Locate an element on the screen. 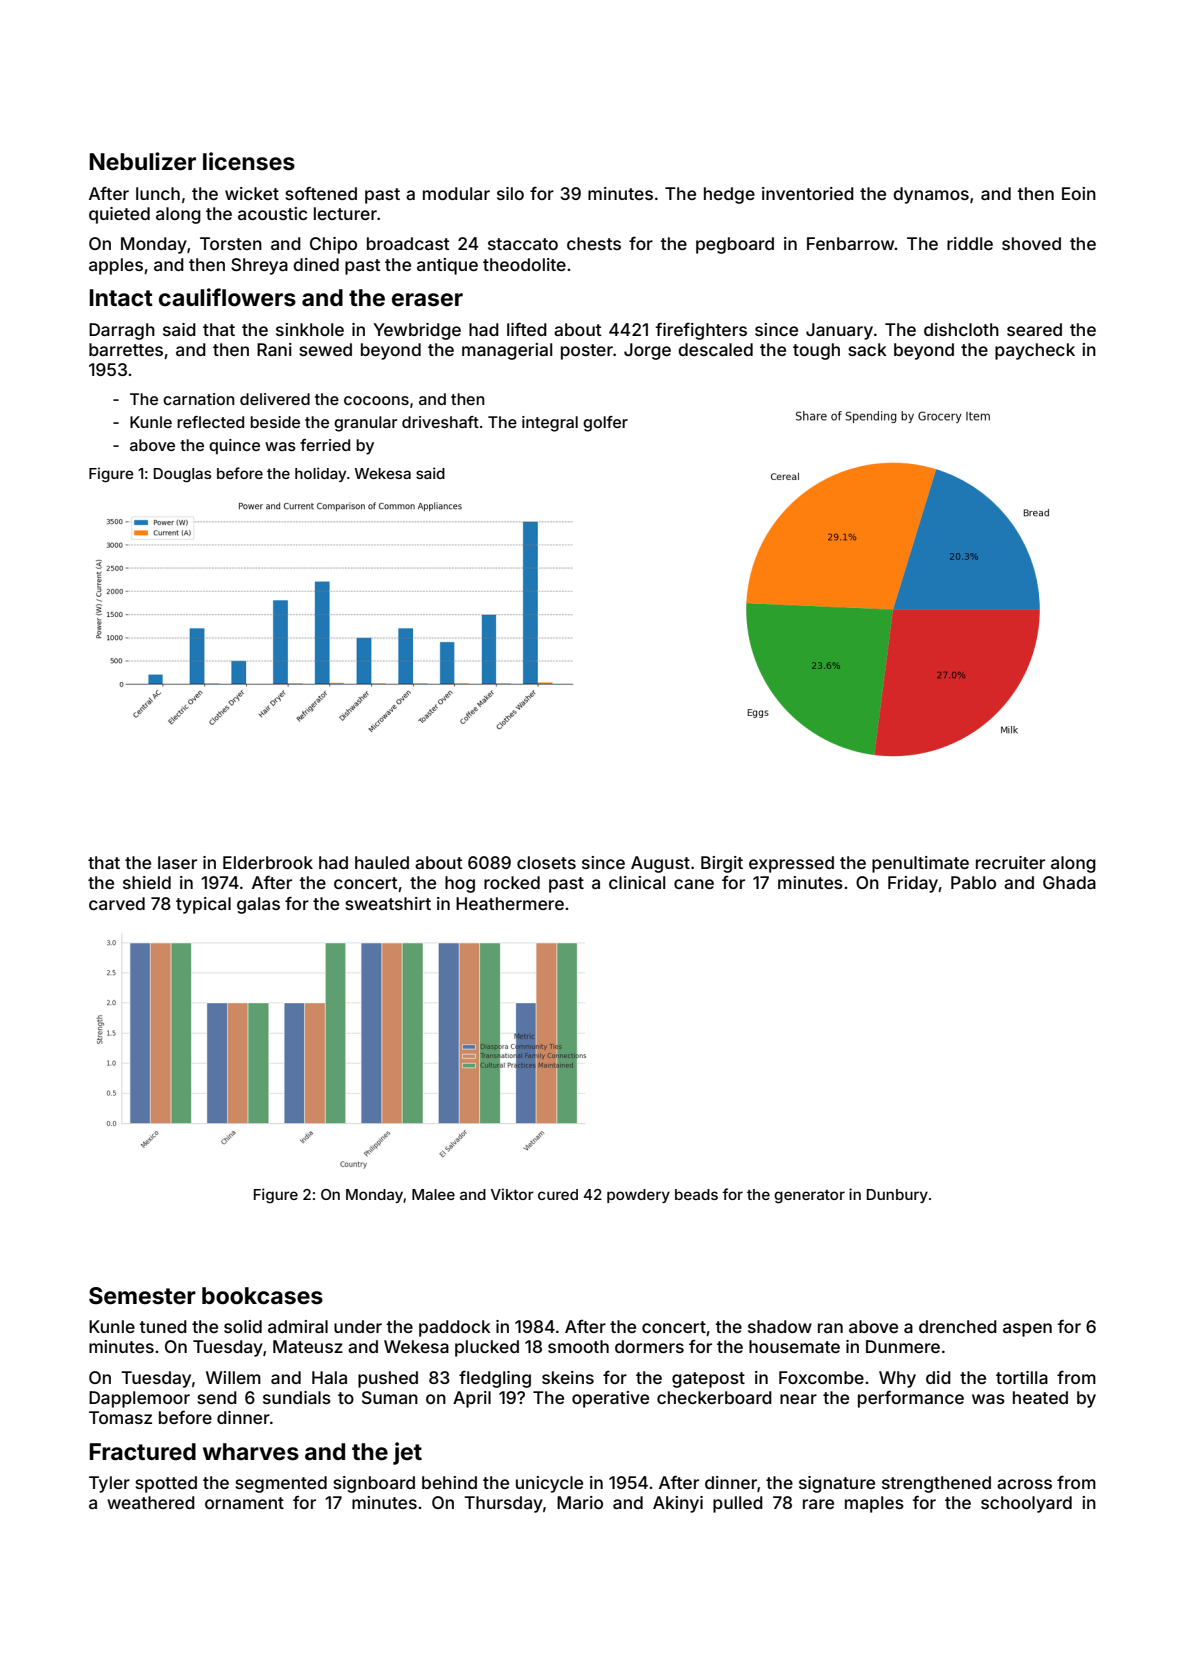  paycheck is located at coordinates (1035, 351).
